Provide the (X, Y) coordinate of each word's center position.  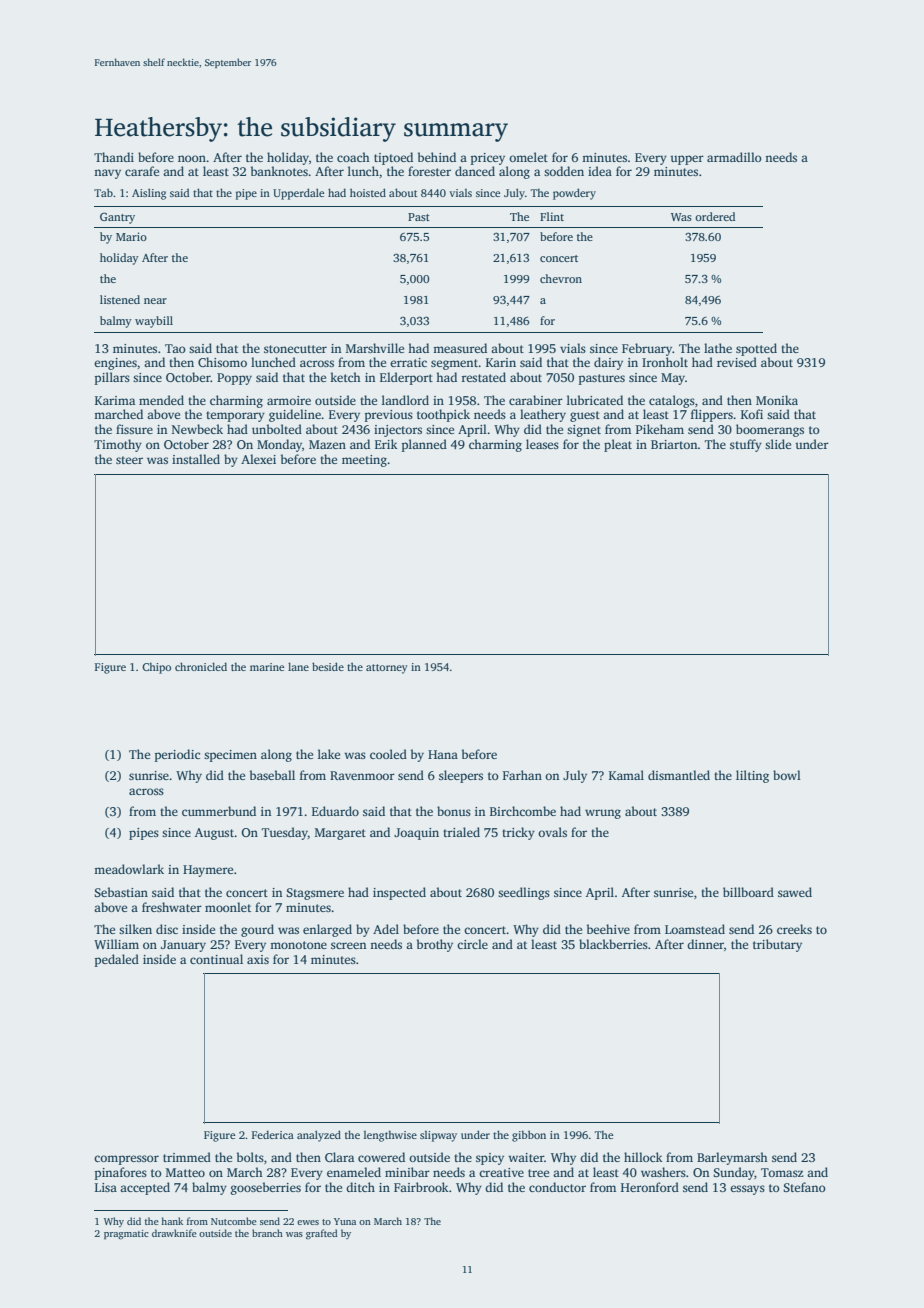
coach (353, 157)
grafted (322, 1234)
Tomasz (782, 1172)
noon (192, 158)
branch (267, 1233)
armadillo (734, 157)
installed (196, 459)
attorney (387, 669)
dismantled (679, 775)
